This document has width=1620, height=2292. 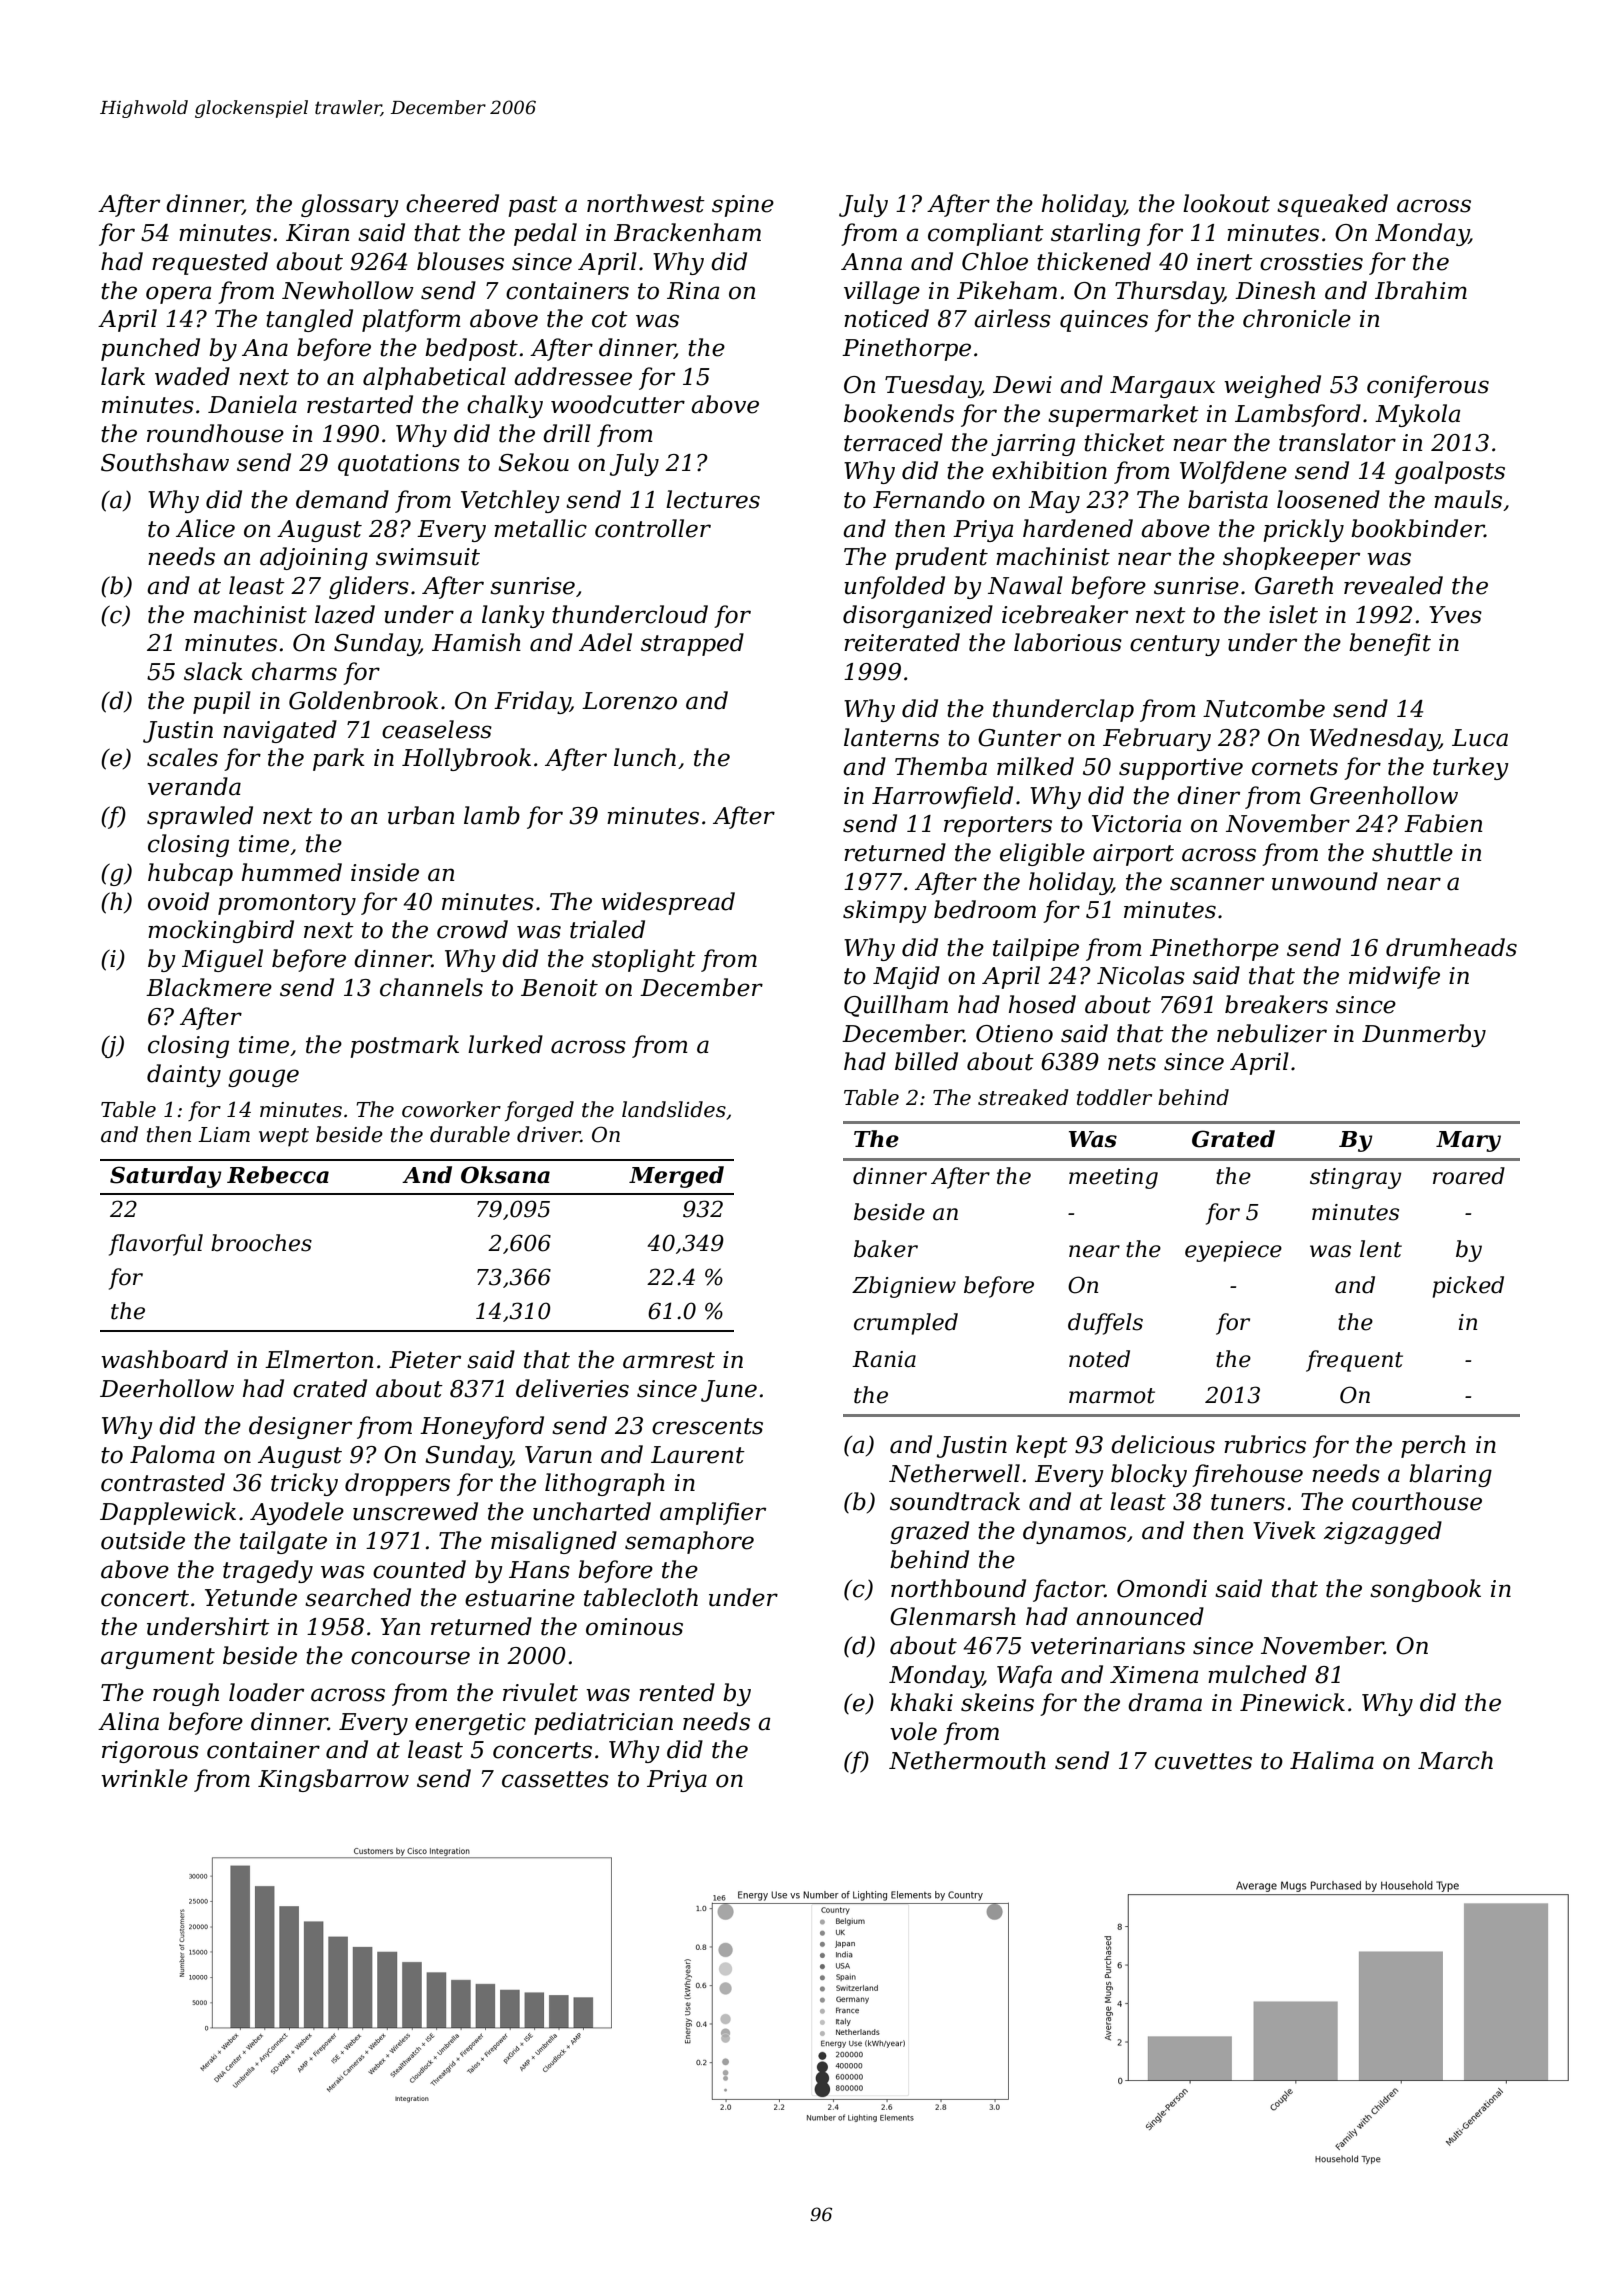 What do you see at coordinates (918, 616) in the document?
I see `disorganized` at bounding box center [918, 616].
